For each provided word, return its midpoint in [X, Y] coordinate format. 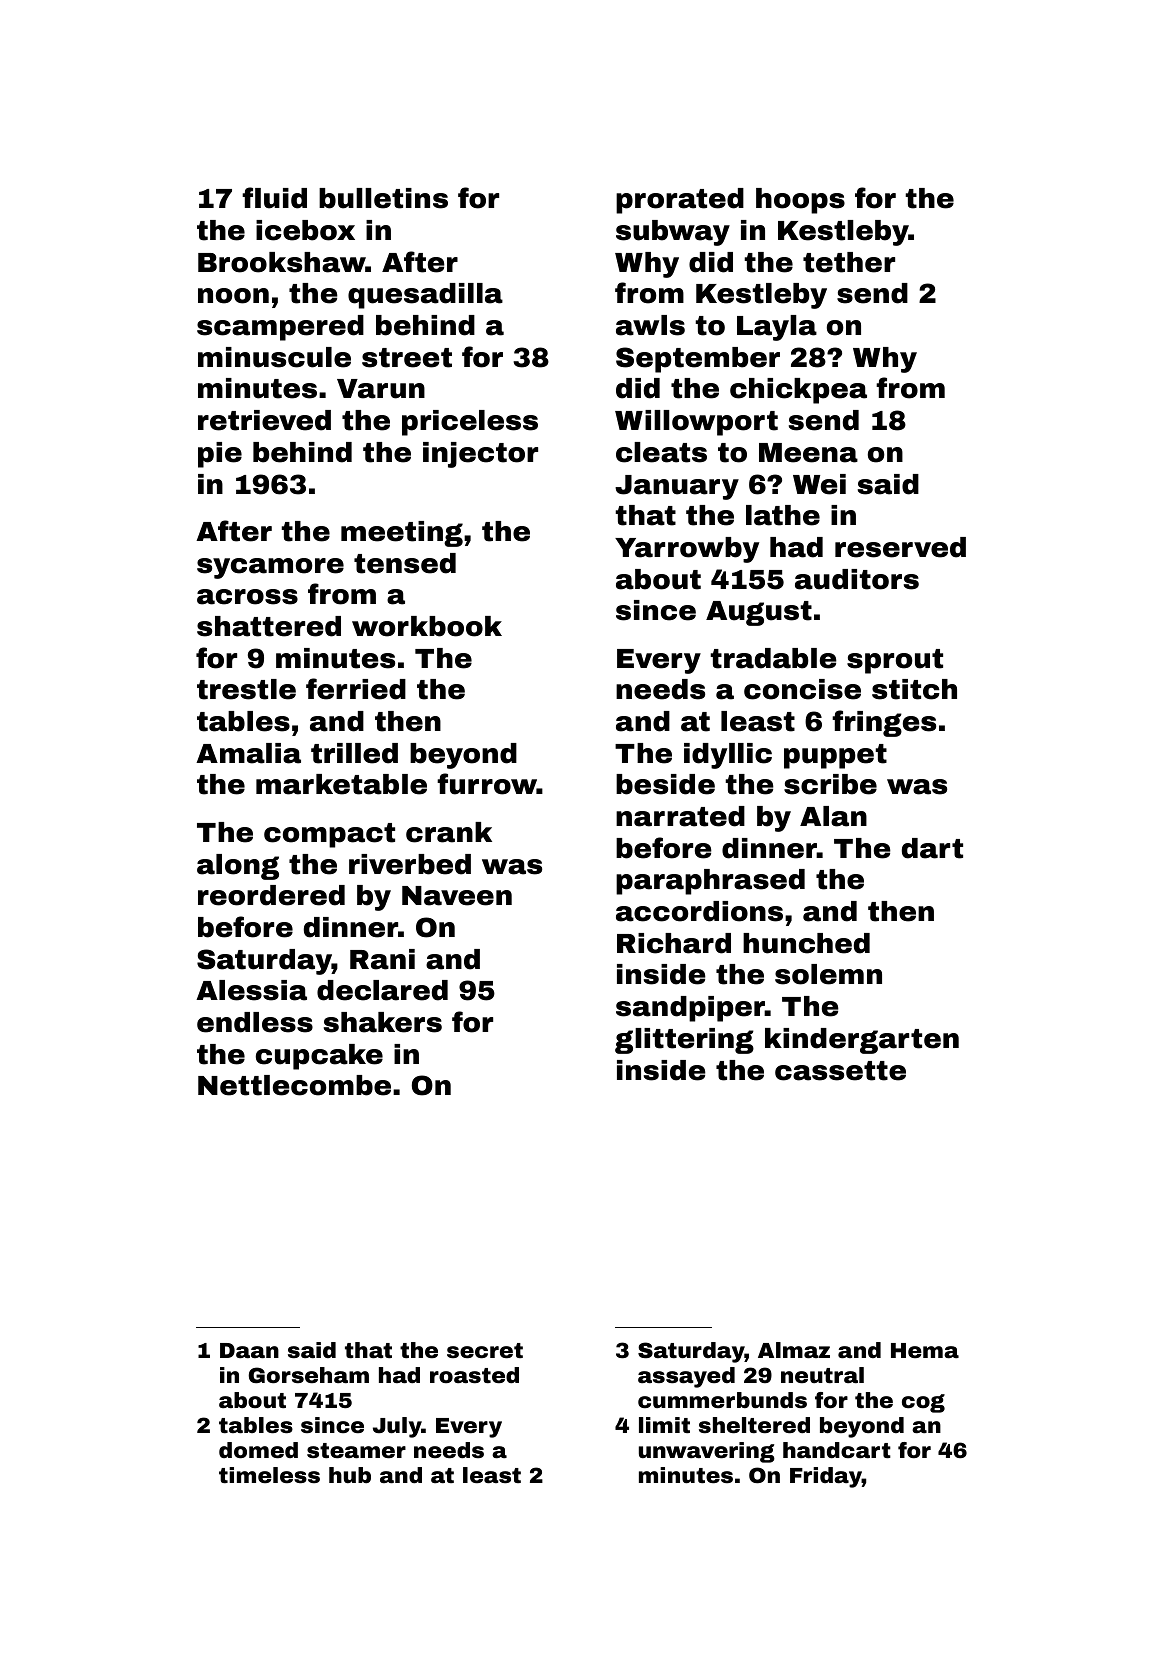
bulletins [383, 198]
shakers [383, 1022]
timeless [269, 1475]
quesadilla [425, 296]
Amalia [248, 753]
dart [932, 848]
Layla [777, 328]
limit [664, 1425]
